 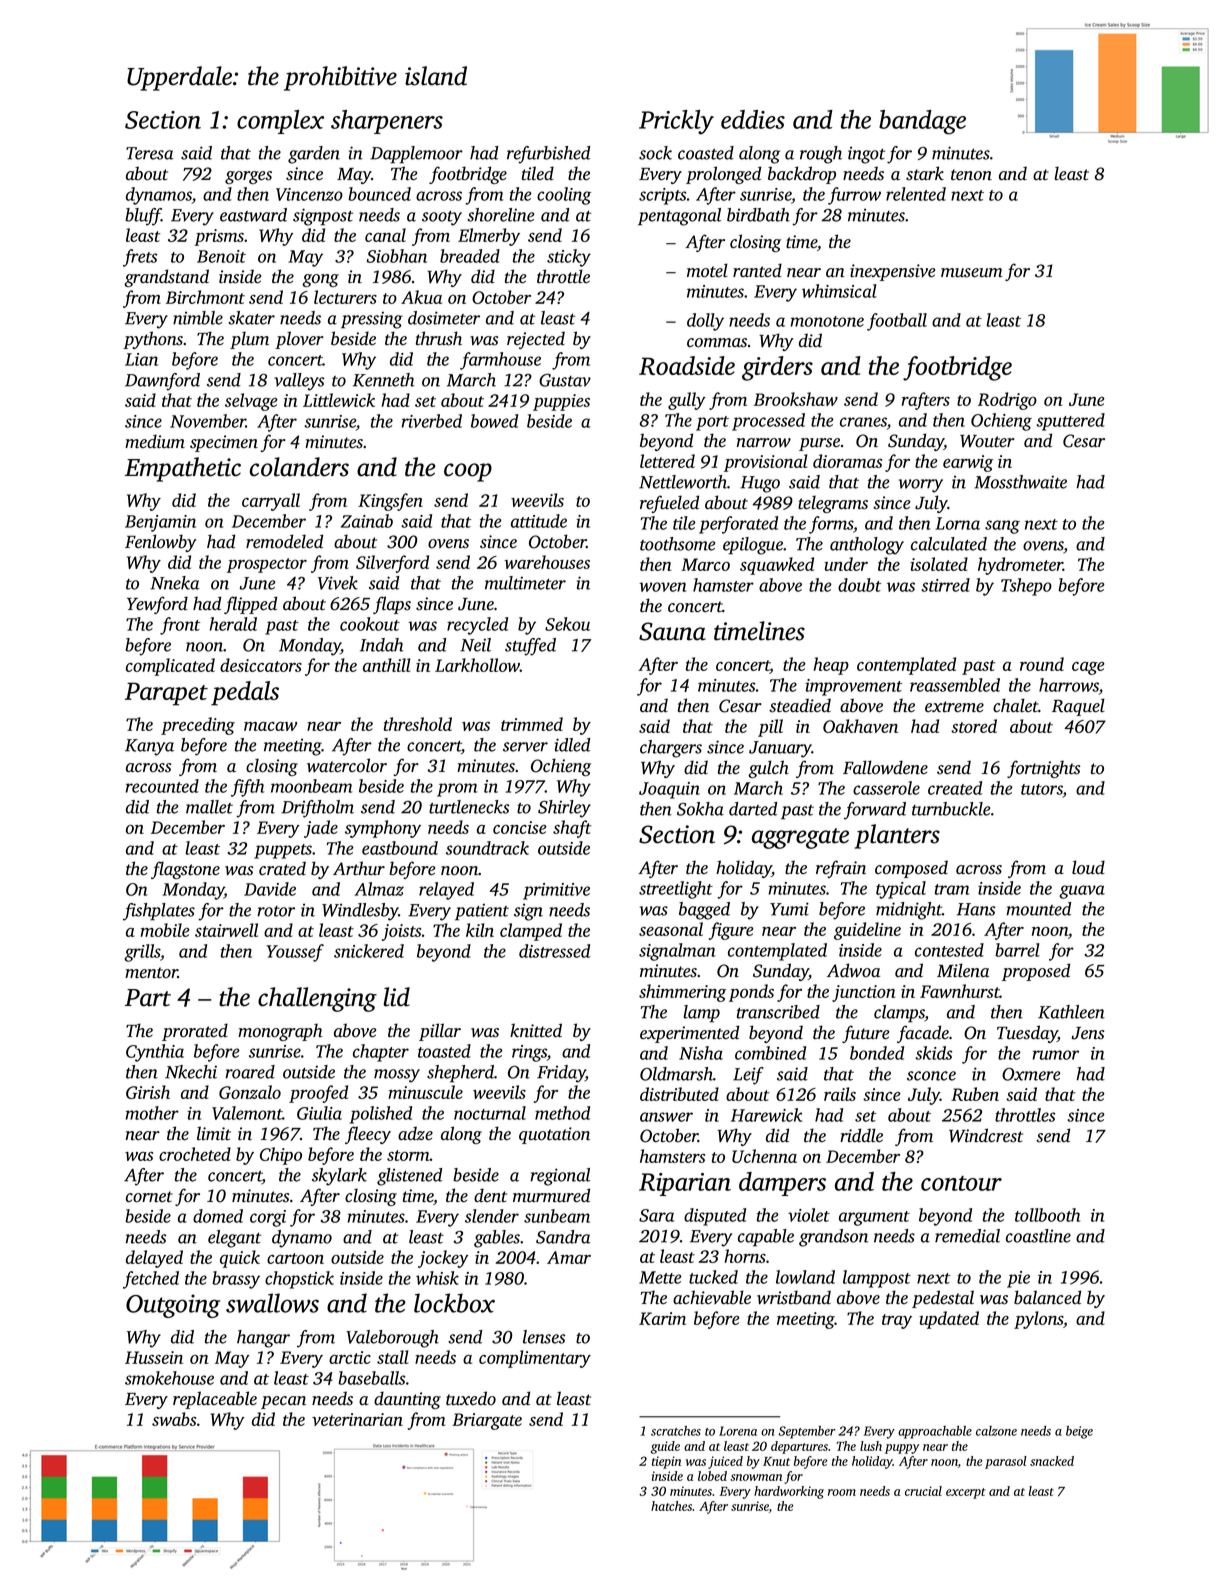 What do you see at coordinates (863, 422) in the screenshot?
I see `cranes` at bounding box center [863, 422].
